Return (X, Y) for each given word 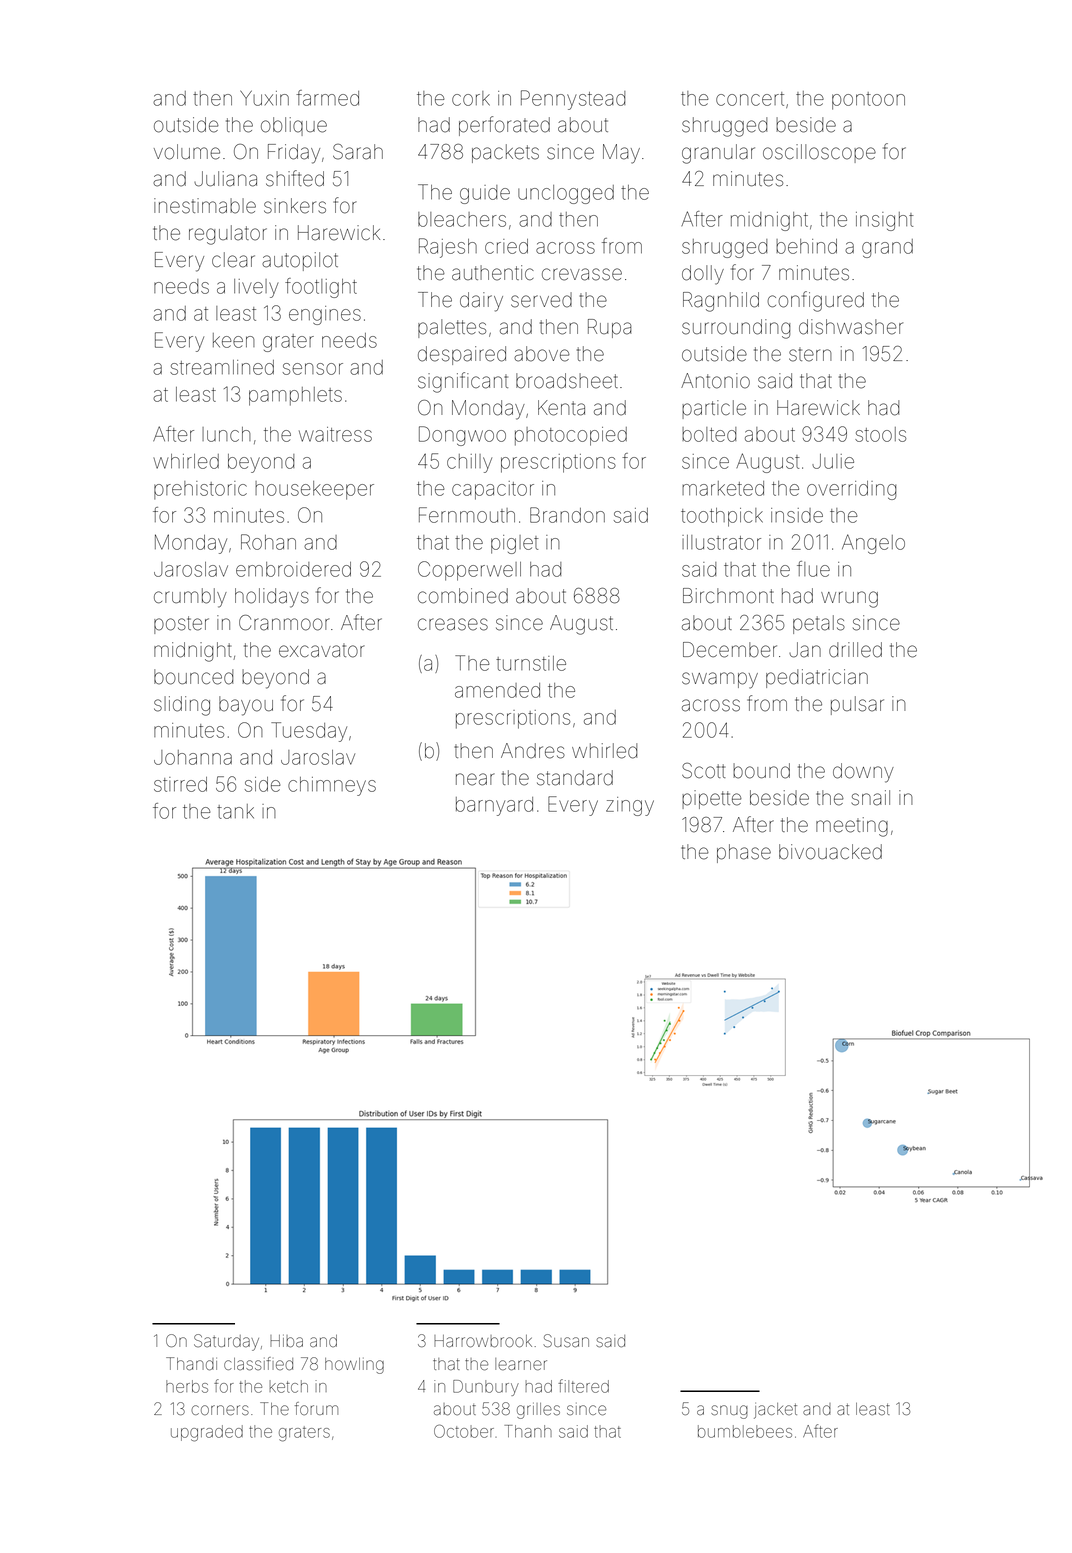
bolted (709, 434)
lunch (226, 434)
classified (258, 1364)
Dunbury (486, 1388)
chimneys (332, 786)
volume (187, 152)
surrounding (736, 329)
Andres (533, 751)
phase (744, 853)
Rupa (610, 328)
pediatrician (817, 678)
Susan (566, 1341)
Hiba (286, 1341)
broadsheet (567, 381)
